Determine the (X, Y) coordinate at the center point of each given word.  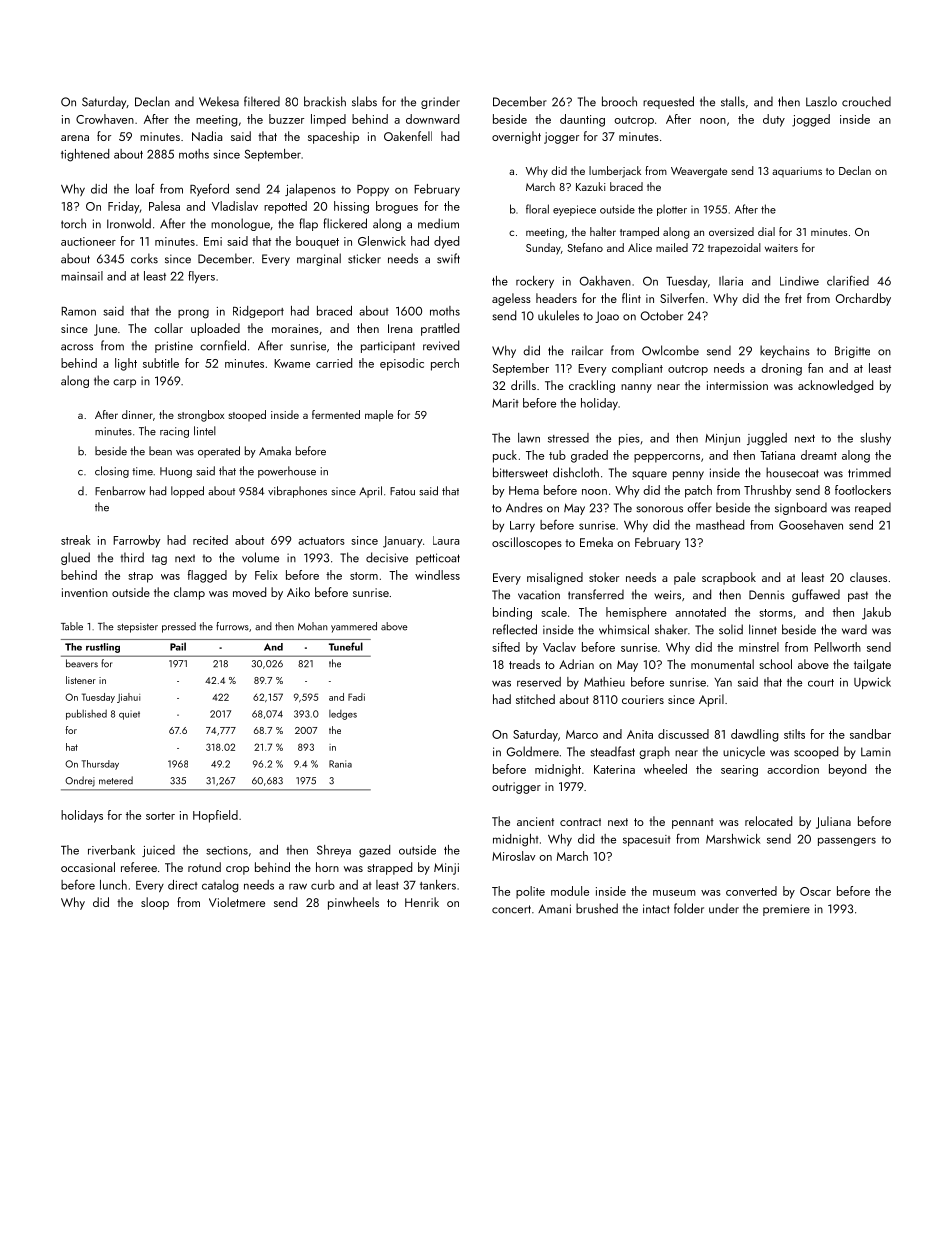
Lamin (876, 752)
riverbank (111, 850)
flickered (345, 223)
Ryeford (209, 189)
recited (210, 540)
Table (72, 626)
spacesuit (647, 840)
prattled (440, 329)
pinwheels (353, 903)
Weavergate (699, 172)
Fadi (356, 697)
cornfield (223, 345)
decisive (387, 557)
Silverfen (682, 298)
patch (698, 491)
